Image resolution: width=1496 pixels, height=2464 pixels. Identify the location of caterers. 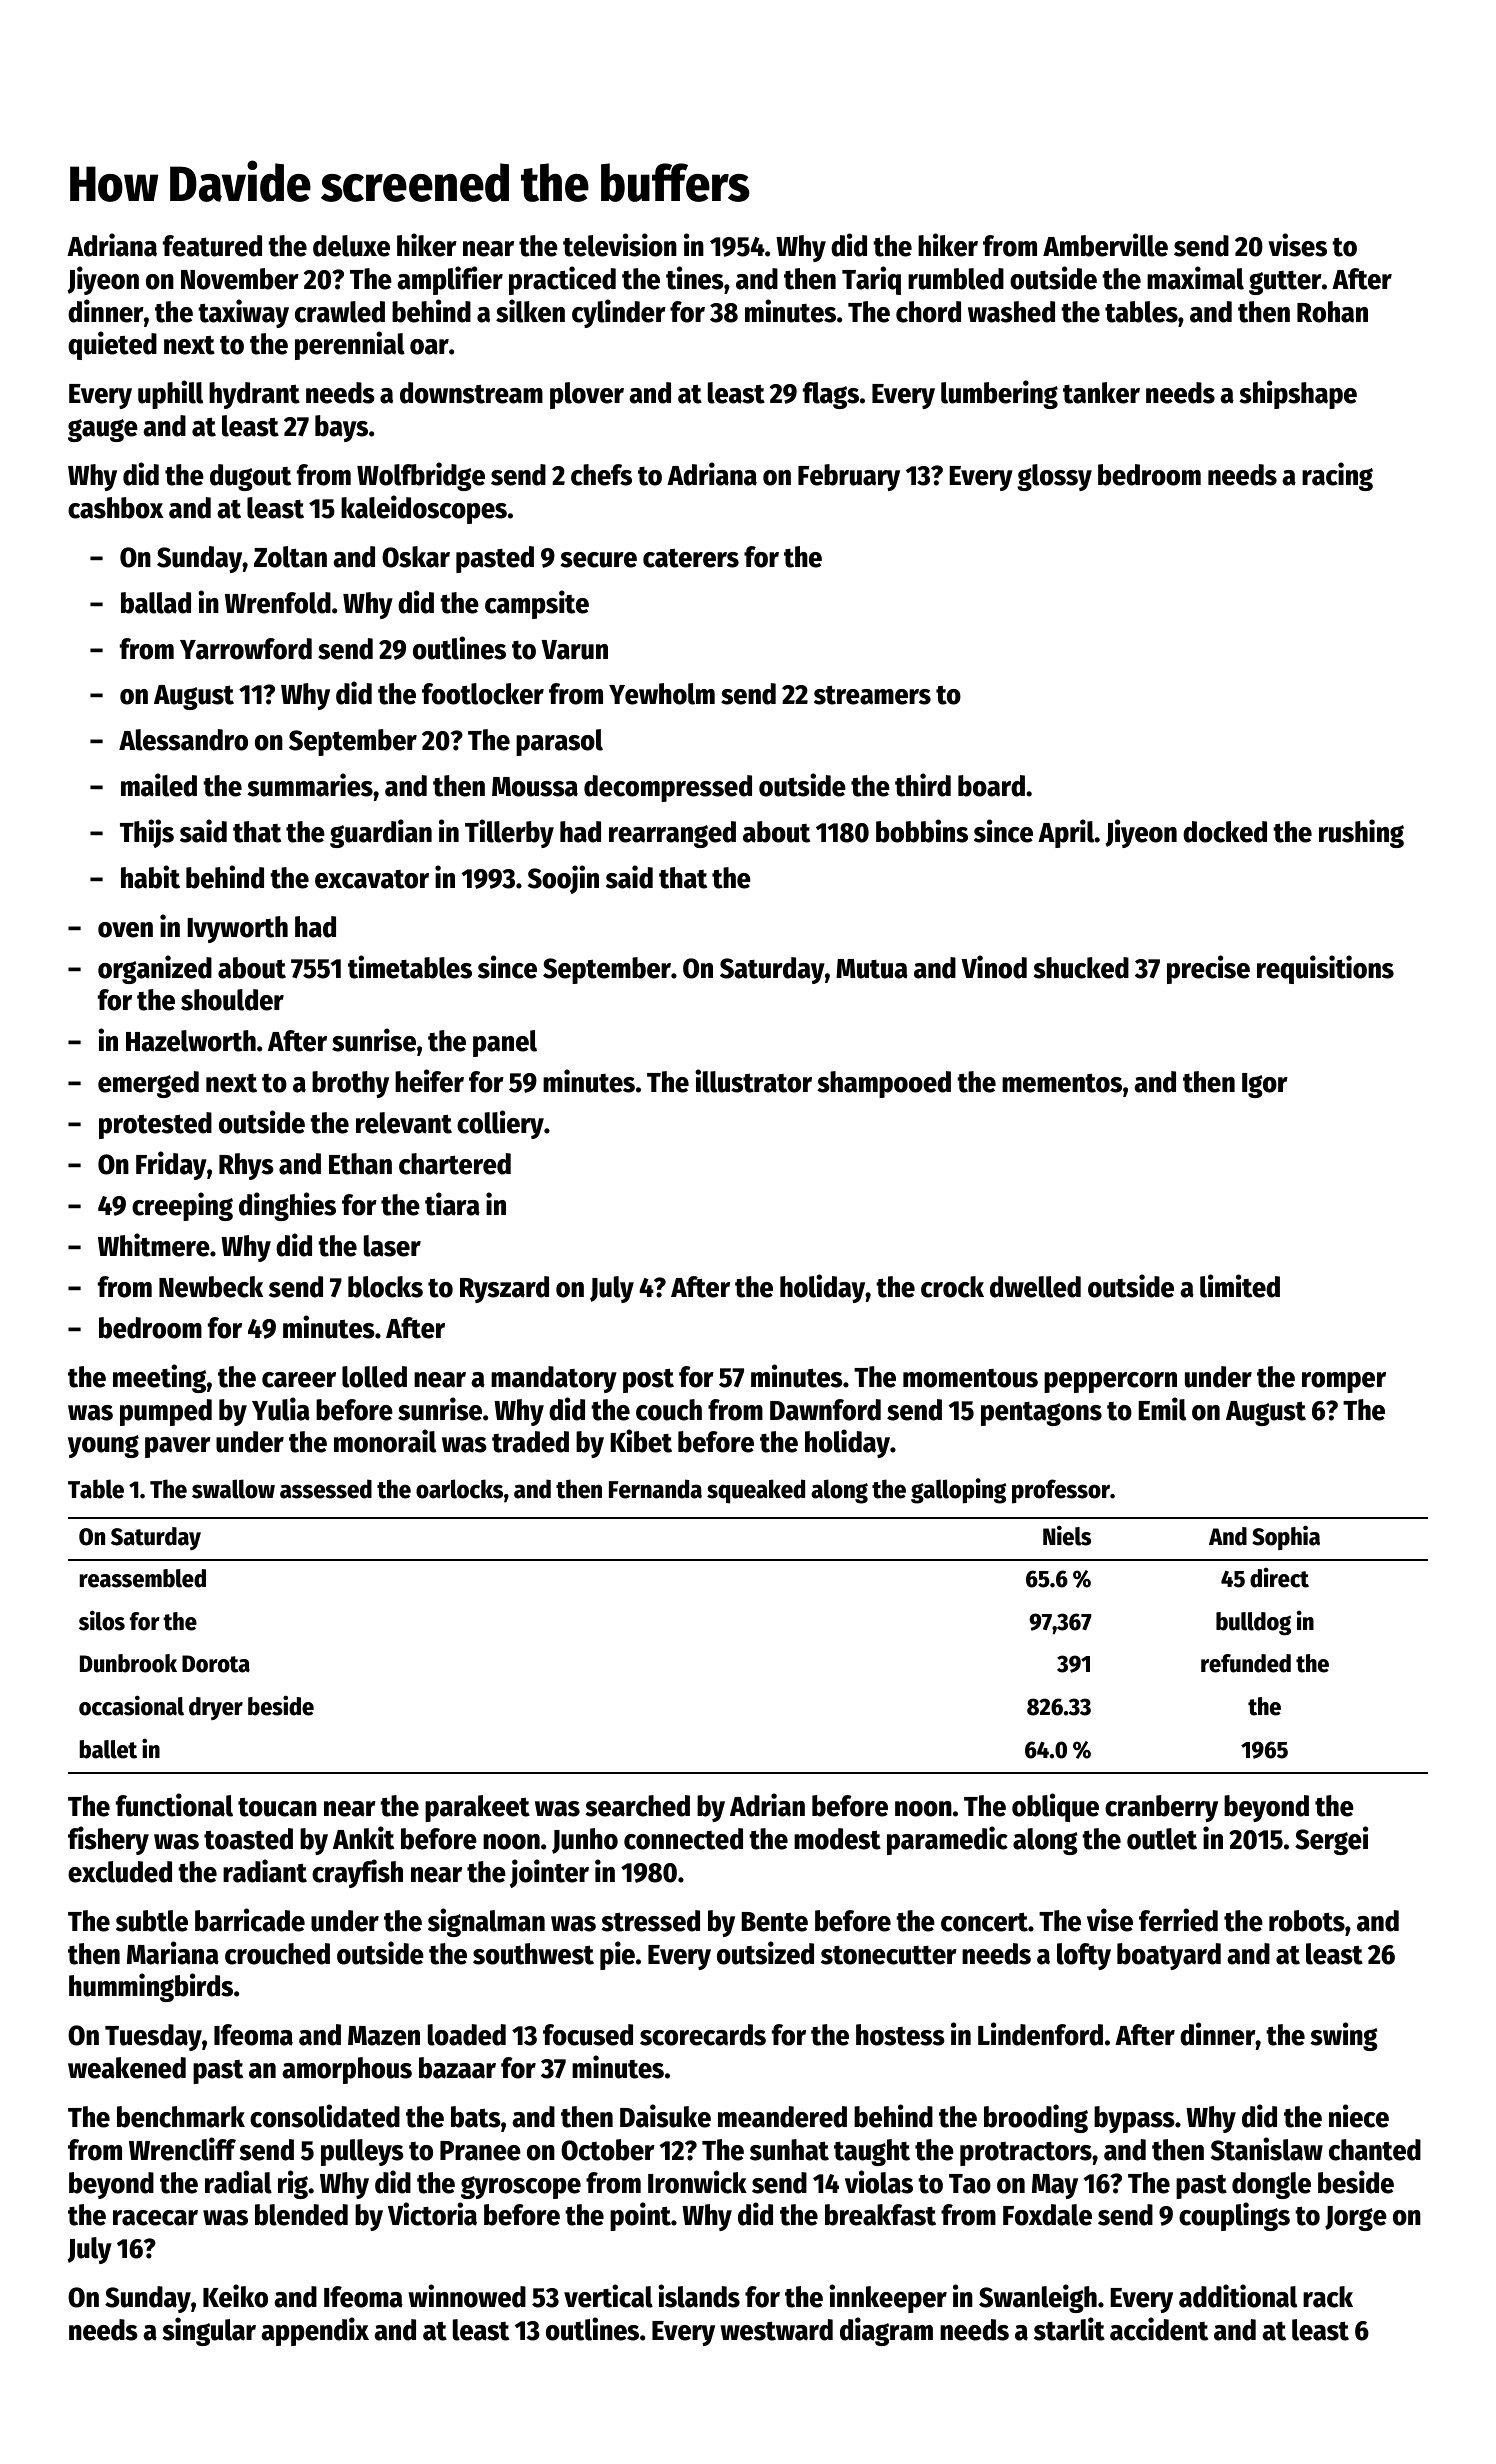
(691, 558).
